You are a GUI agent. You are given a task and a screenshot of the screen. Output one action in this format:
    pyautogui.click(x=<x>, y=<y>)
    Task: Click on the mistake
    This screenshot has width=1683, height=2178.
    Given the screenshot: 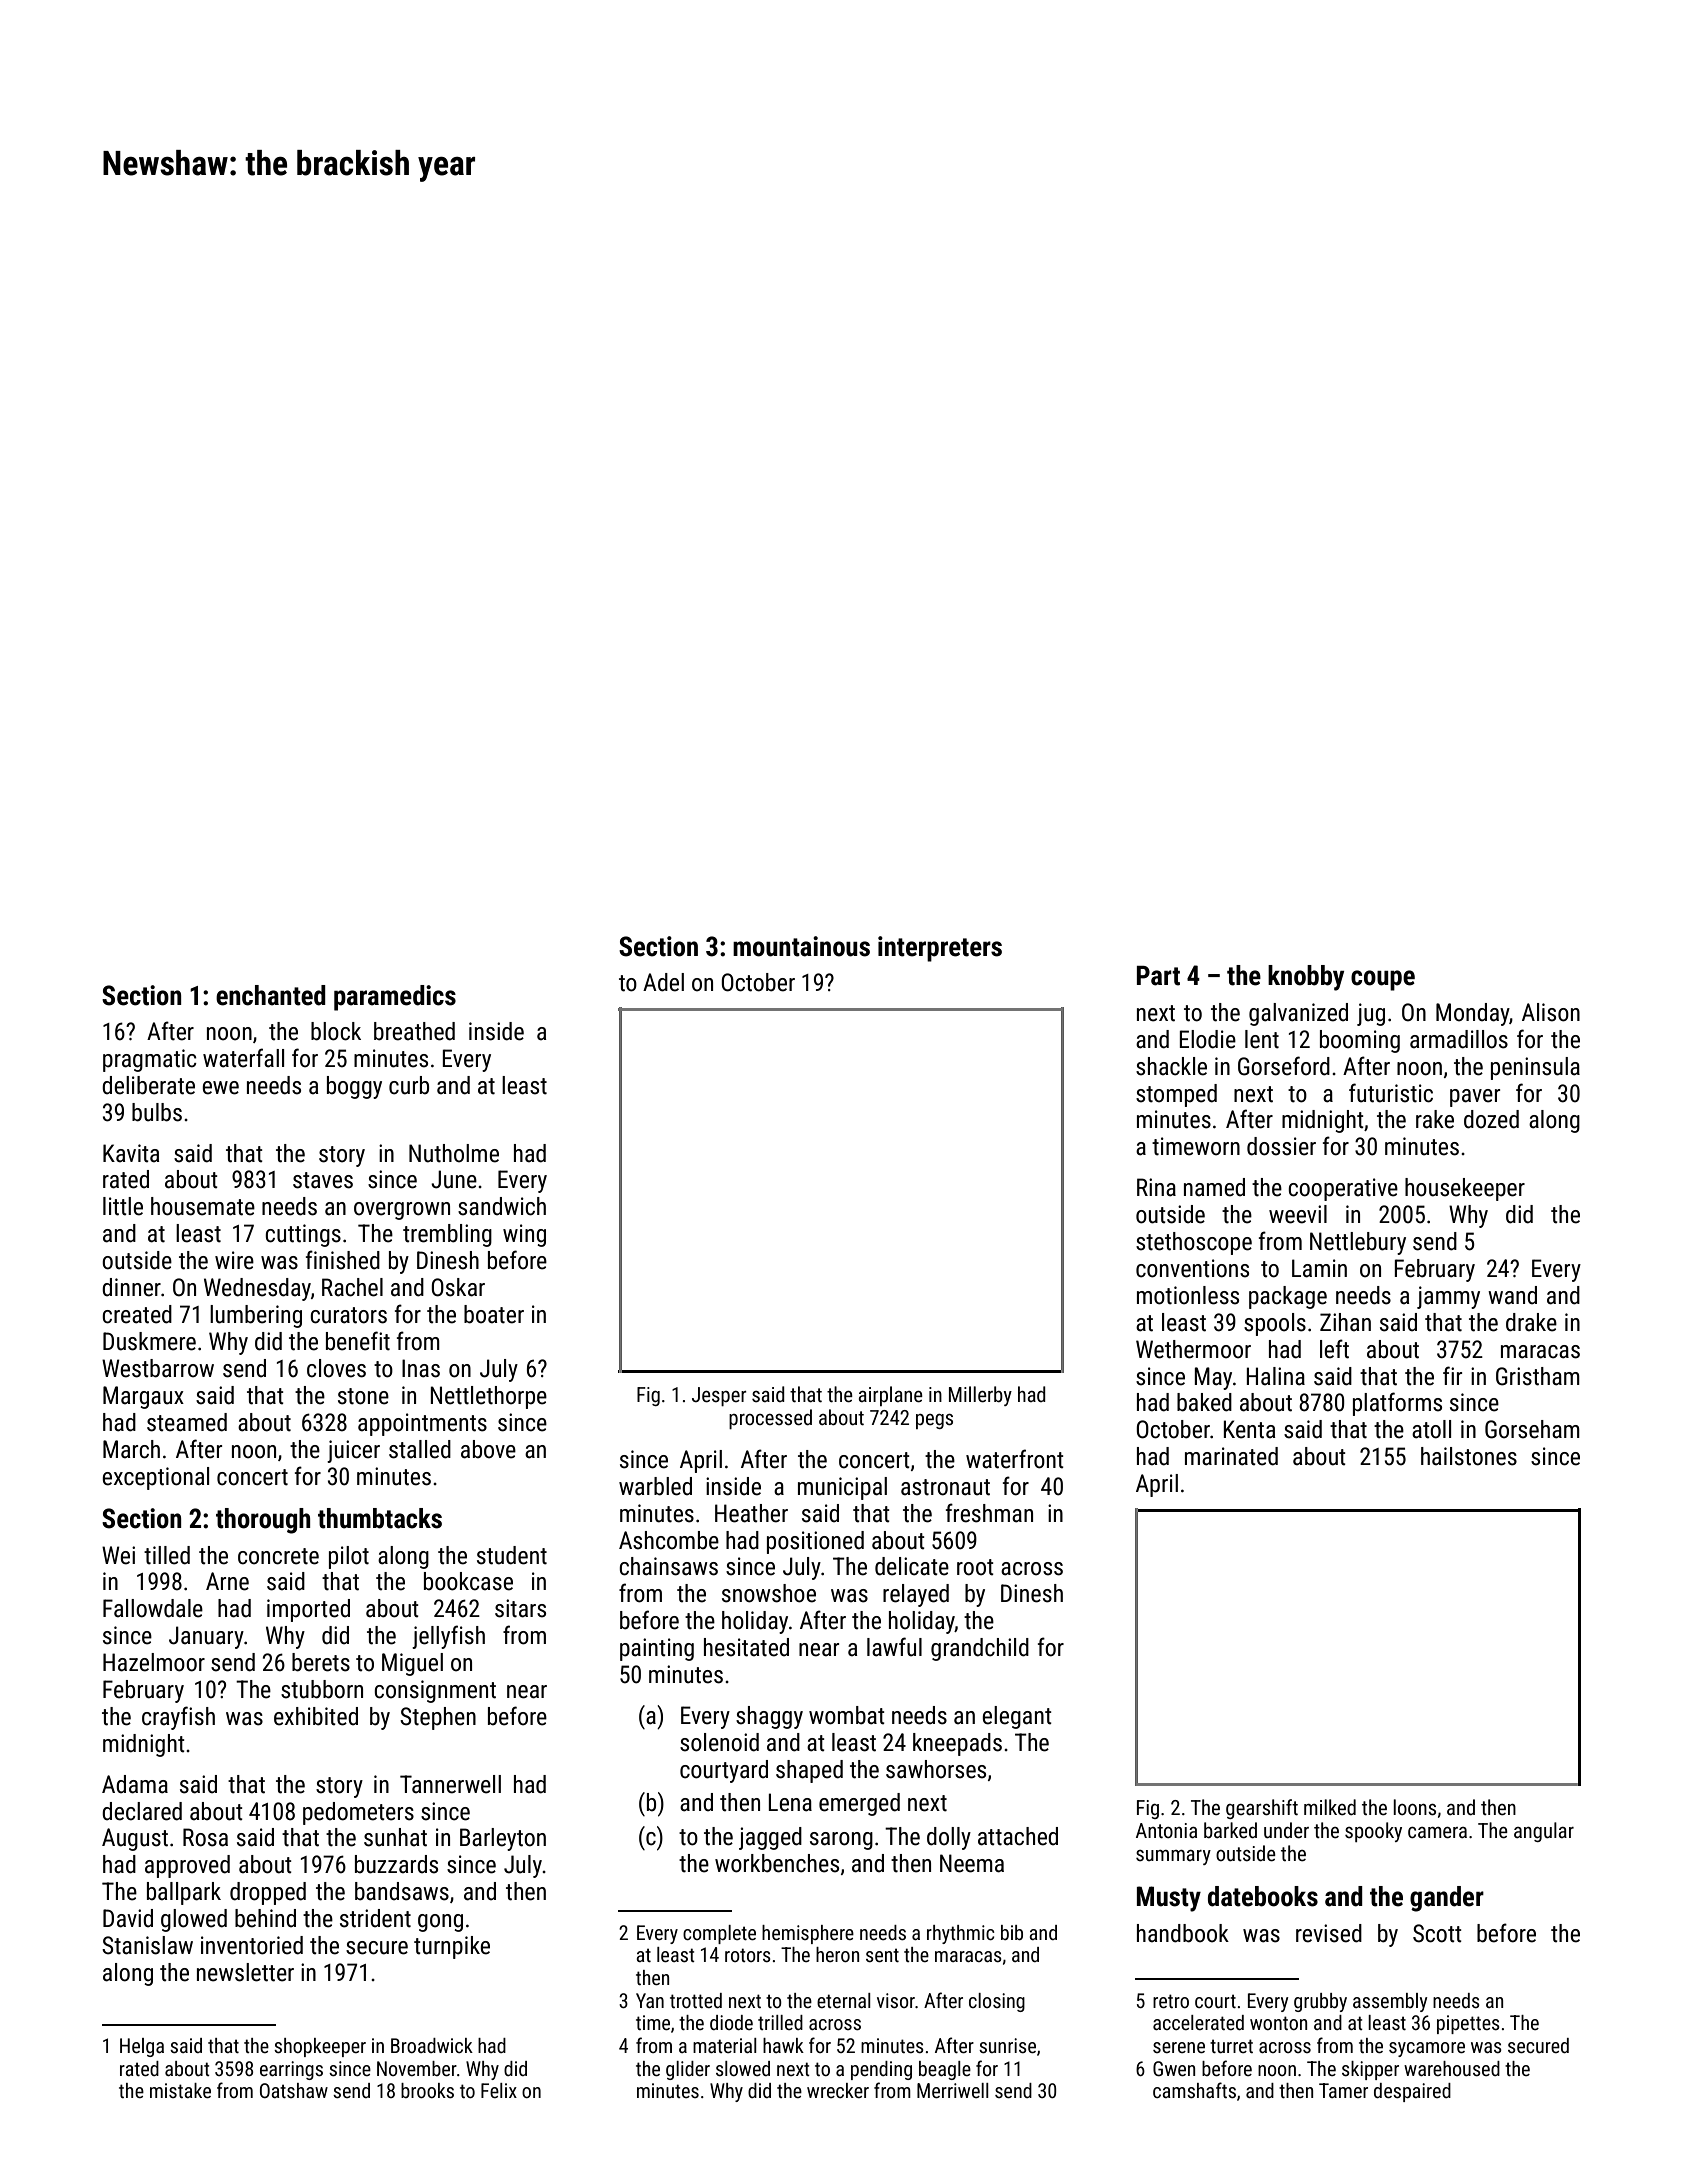 What is the action you would take?
    pyautogui.click(x=180, y=2090)
